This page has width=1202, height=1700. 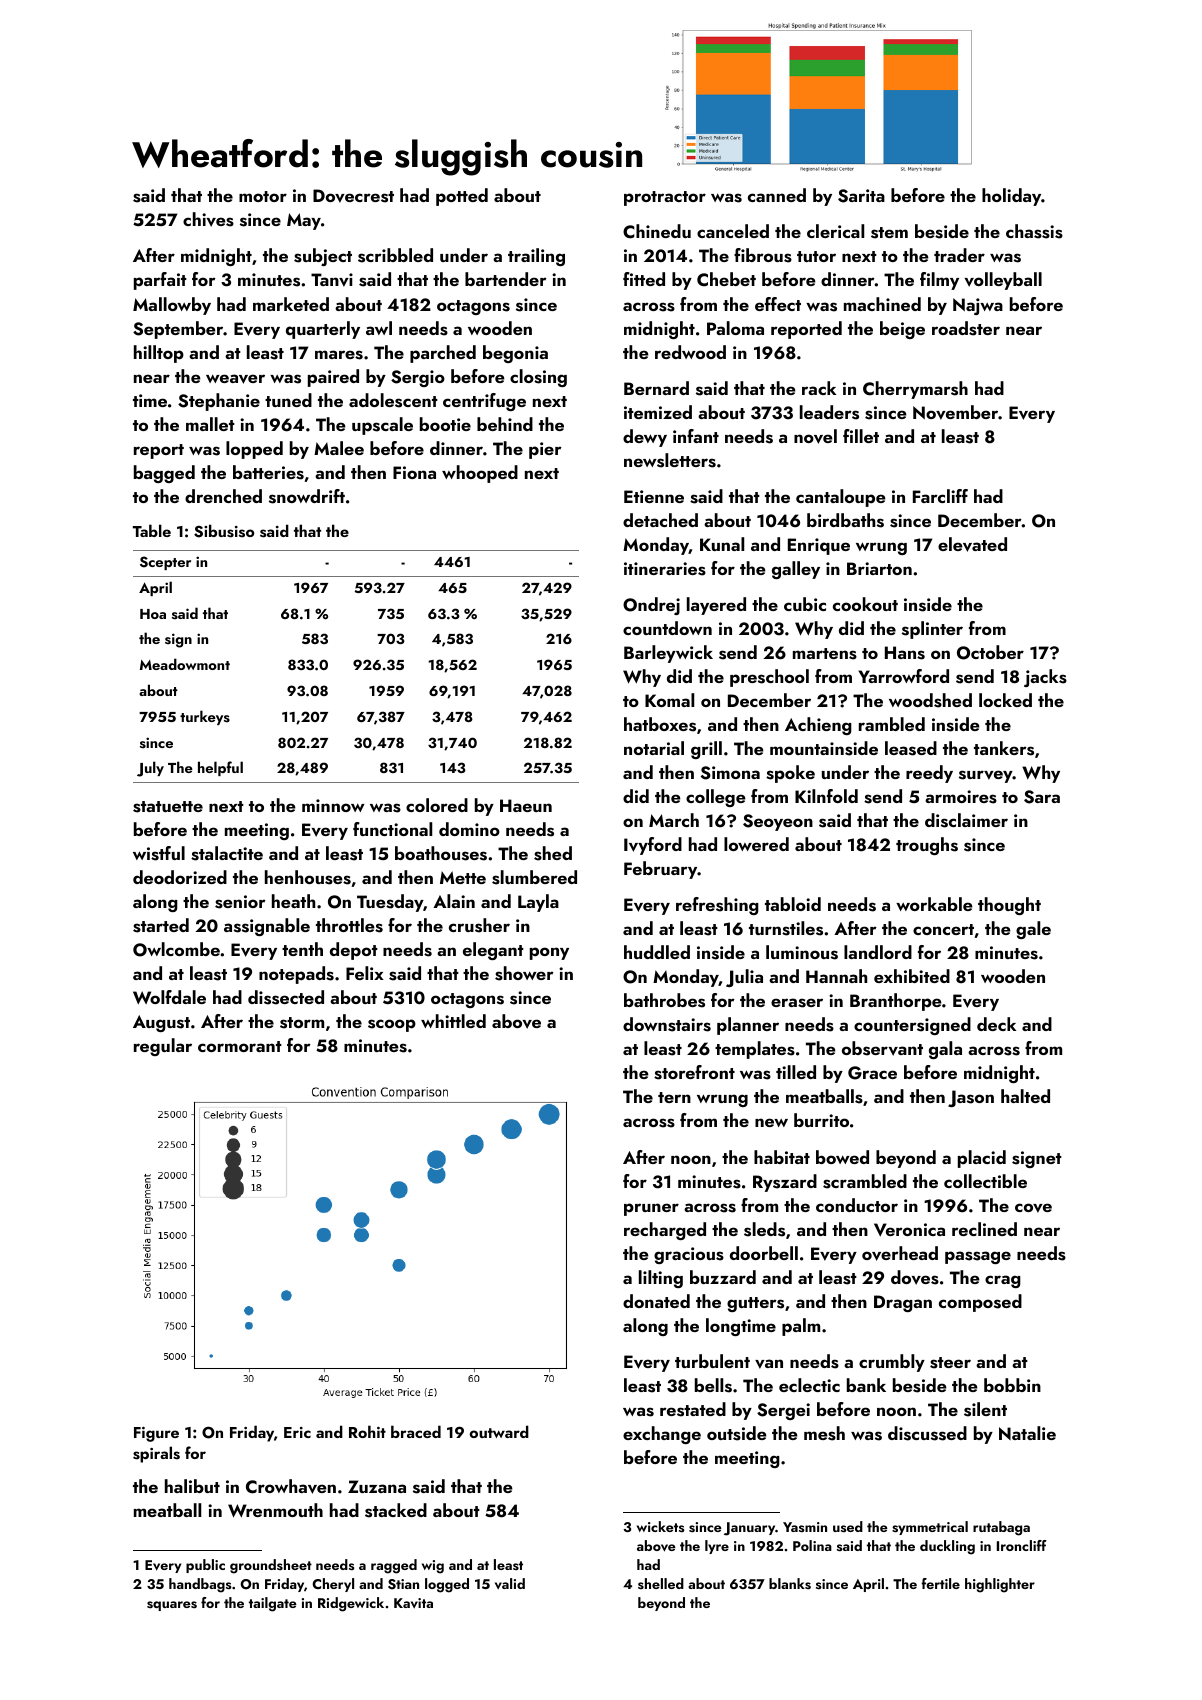 I want to click on motor, so click(x=263, y=196).
